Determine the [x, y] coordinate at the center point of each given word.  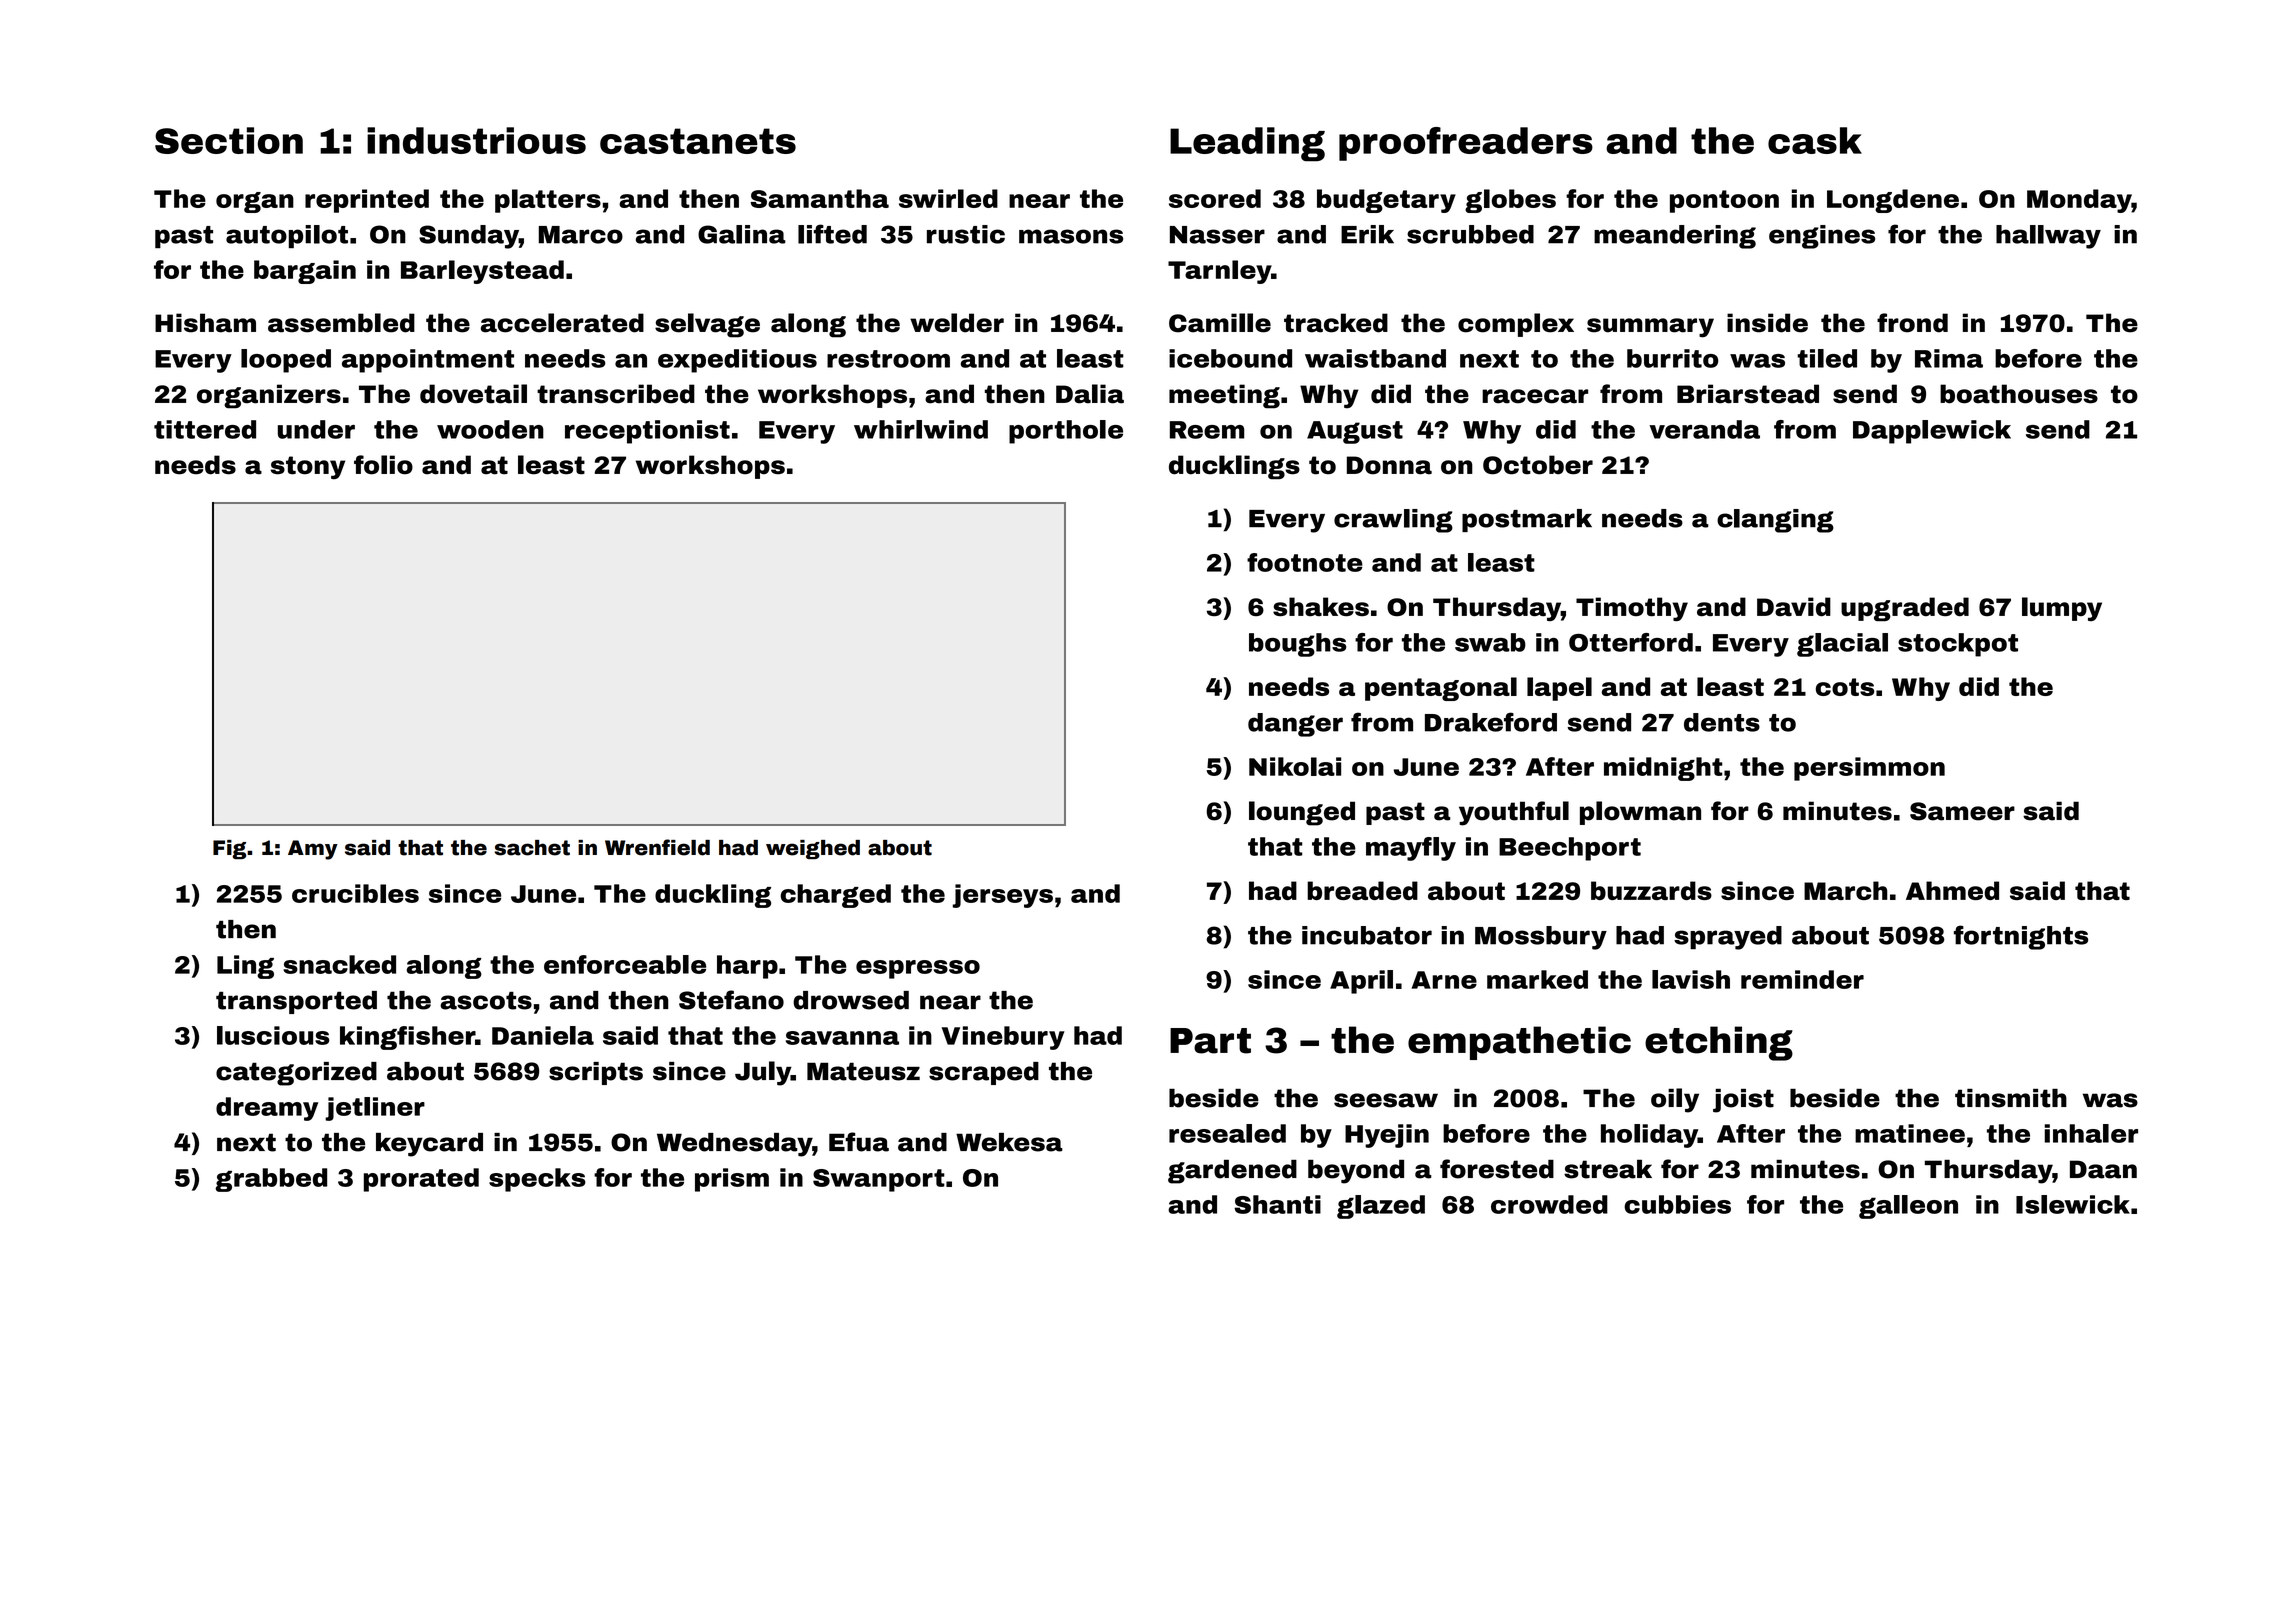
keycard [429, 1145]
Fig [229, 849]
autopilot [287, 236]
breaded [1362, 890]
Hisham [205, 323]
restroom [888, 359]
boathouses [2019, 394]
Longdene [1893, 201]
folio [383, 465]
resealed [1227, 1133]
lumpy [2062, 609]
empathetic [1519, 1043]
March [1846, 890]
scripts [596, 1073]
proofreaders [1466, 144]
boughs [1297, 645]
